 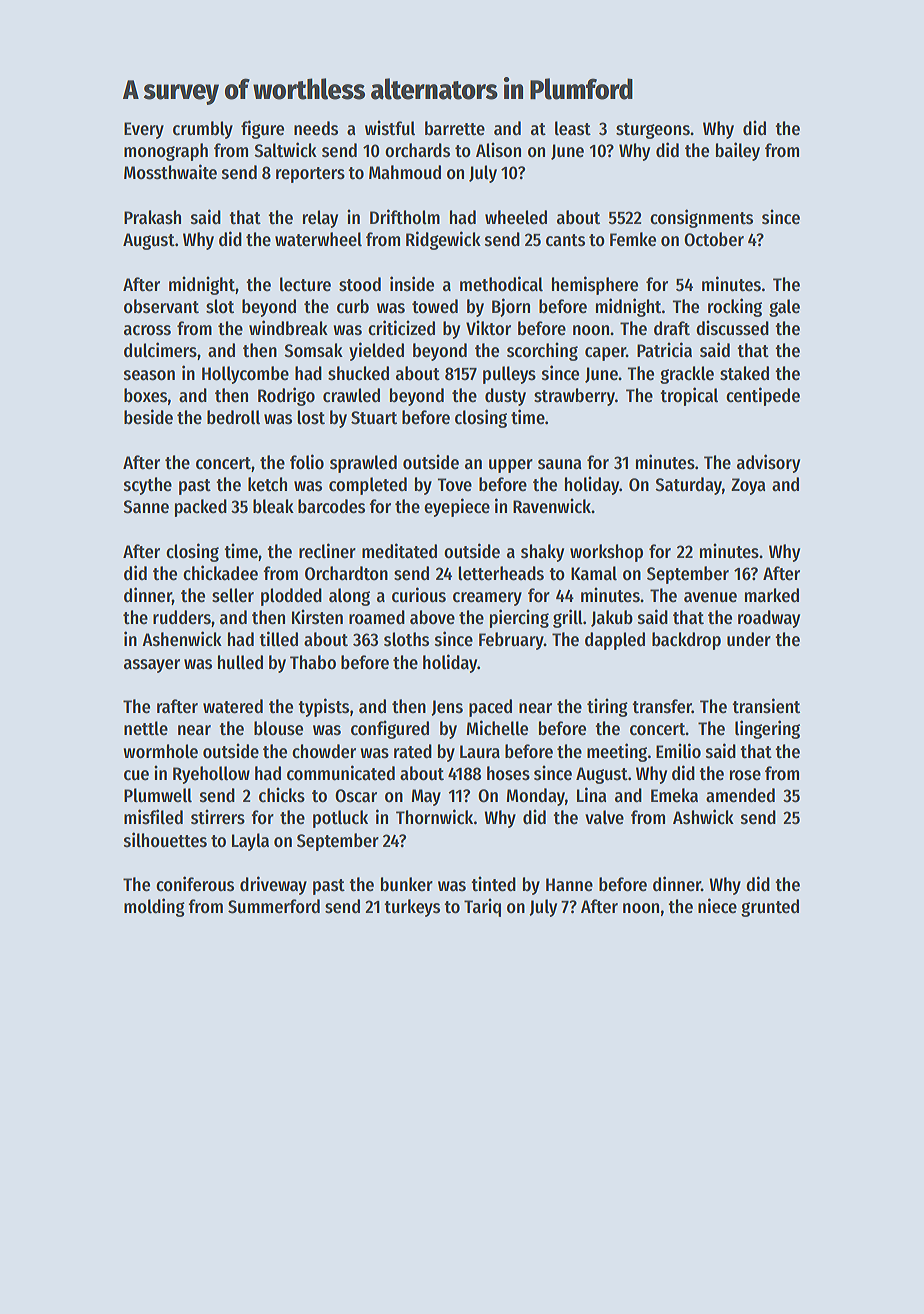 I want to click on upper, so click(x=511, y=466).
